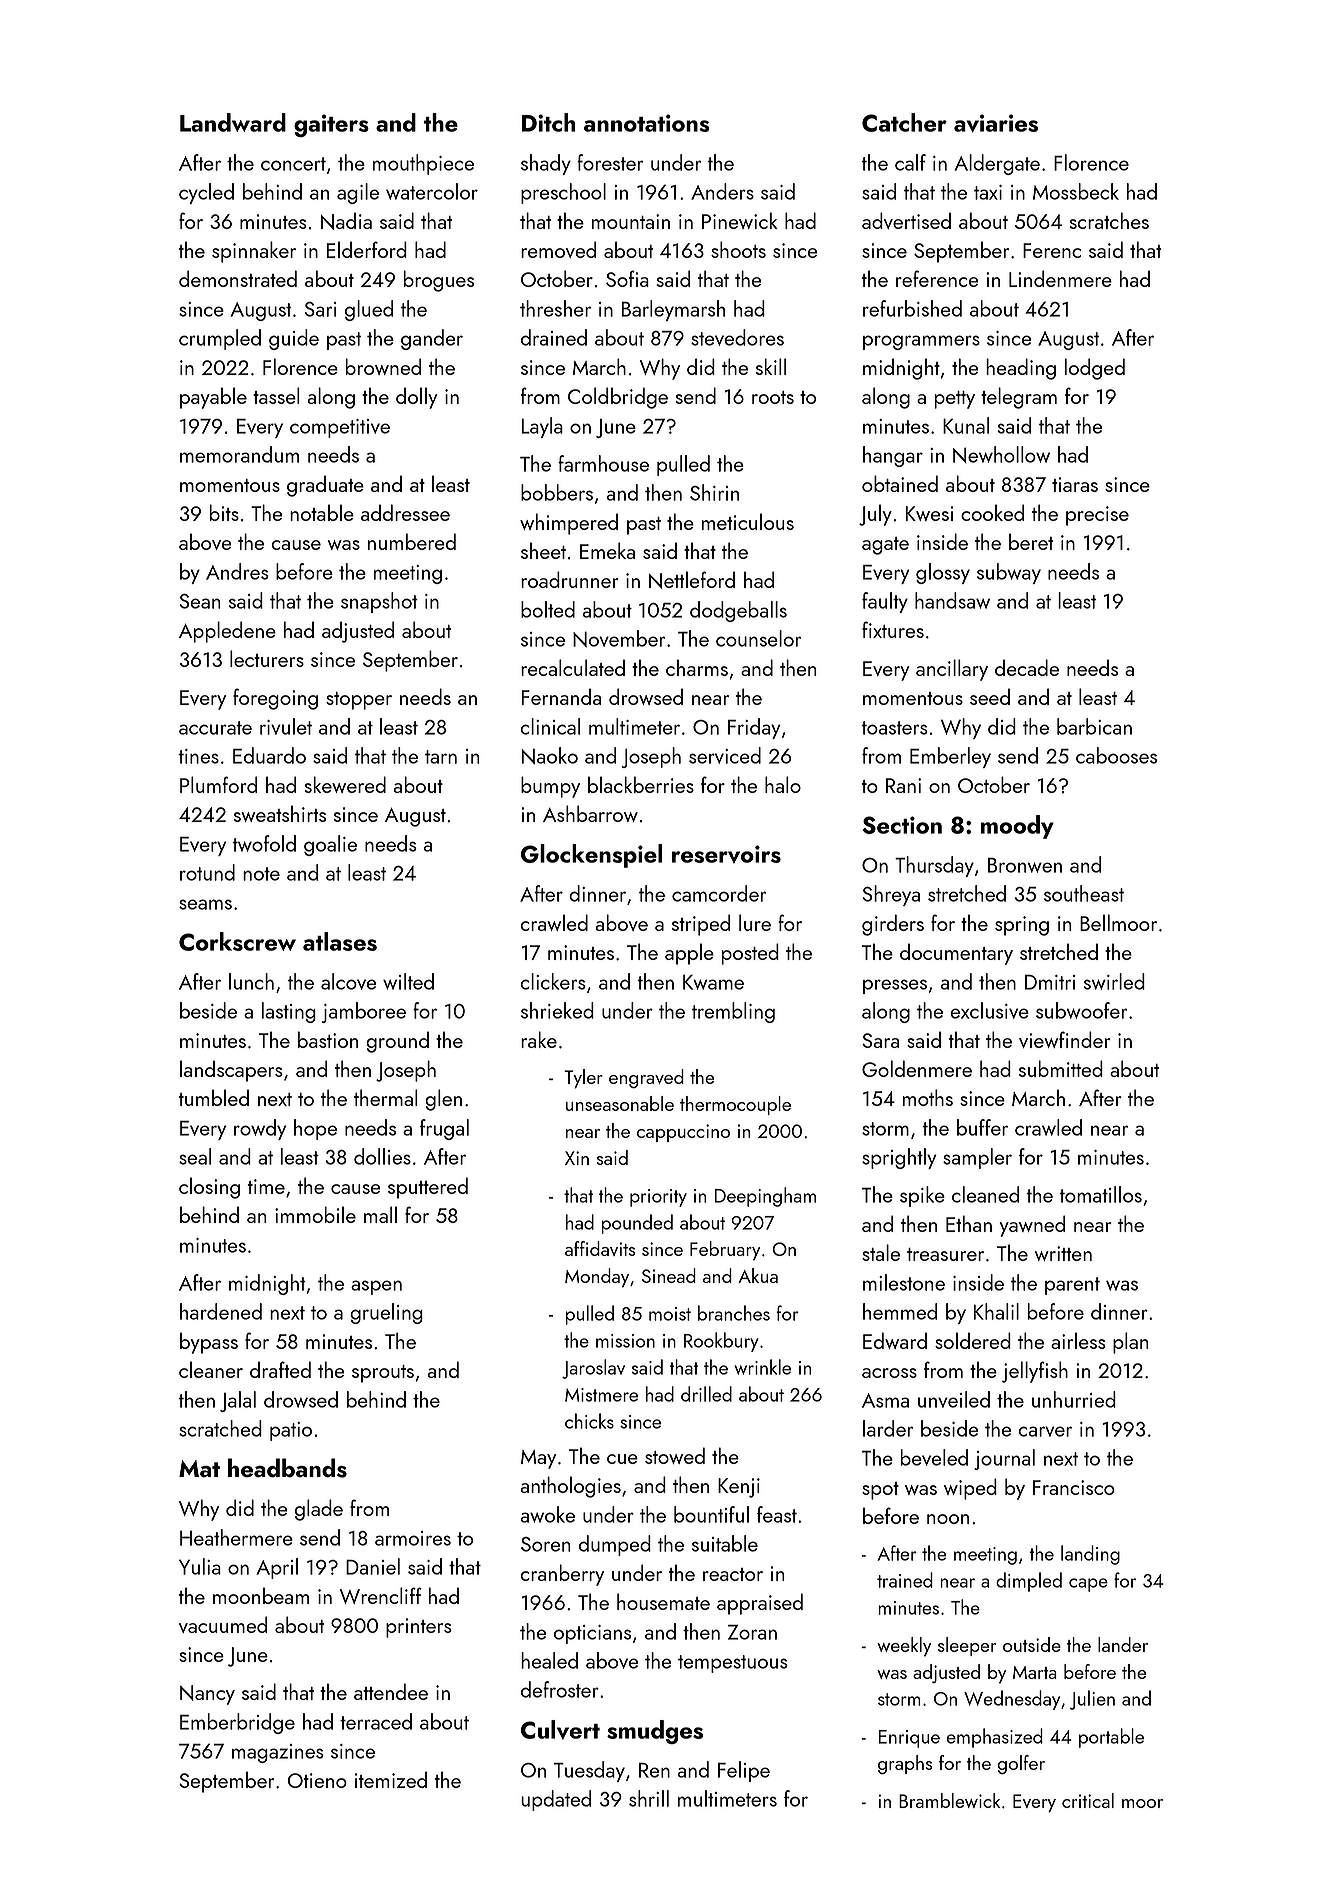  Describe the element at coordinates (1074, 1399) in the document. I see `unhurried` at that location.
